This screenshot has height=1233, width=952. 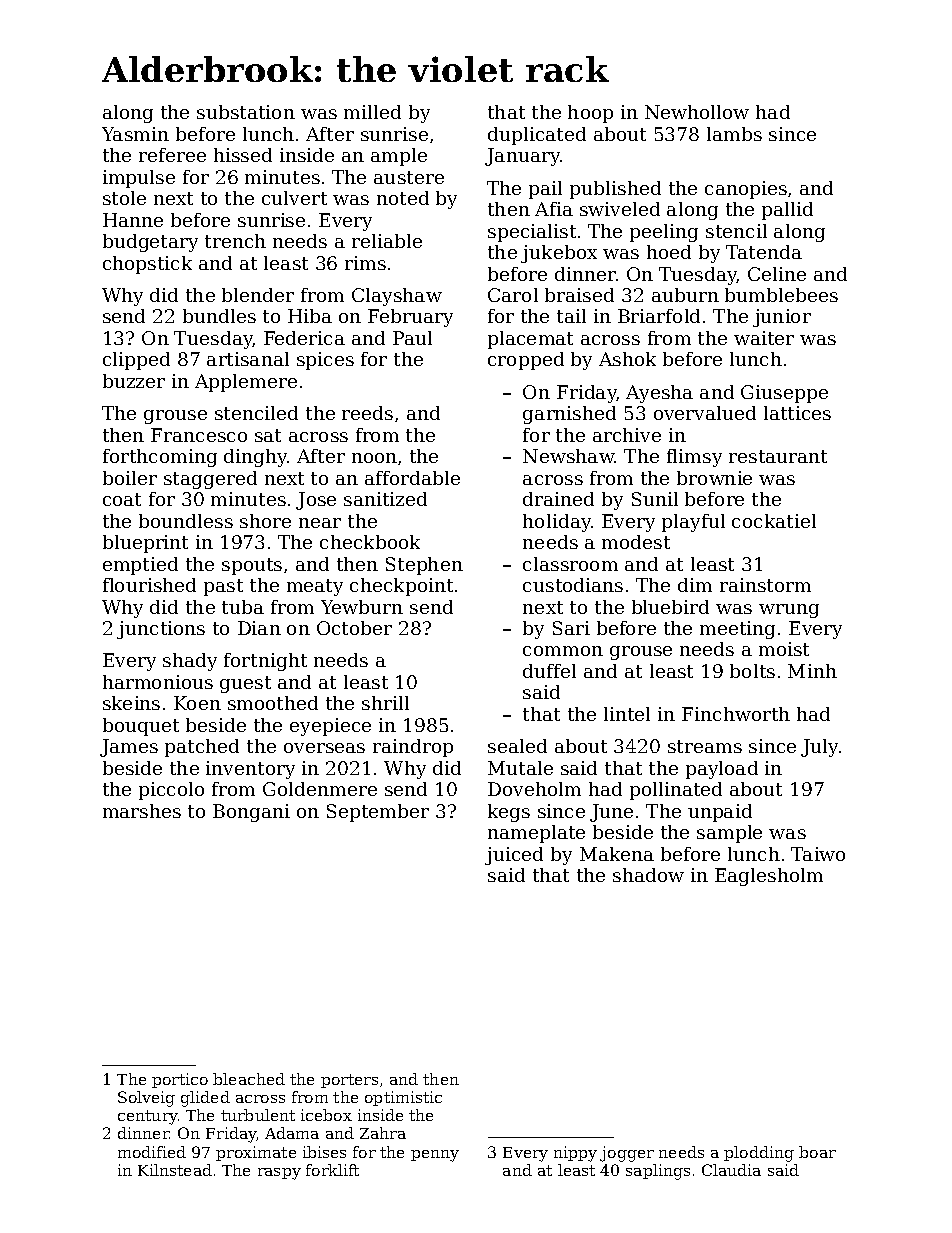 What do you see at coordinates (590, 114) in the screenshot?
I see `hoop` at bounding box center [590, 114].
